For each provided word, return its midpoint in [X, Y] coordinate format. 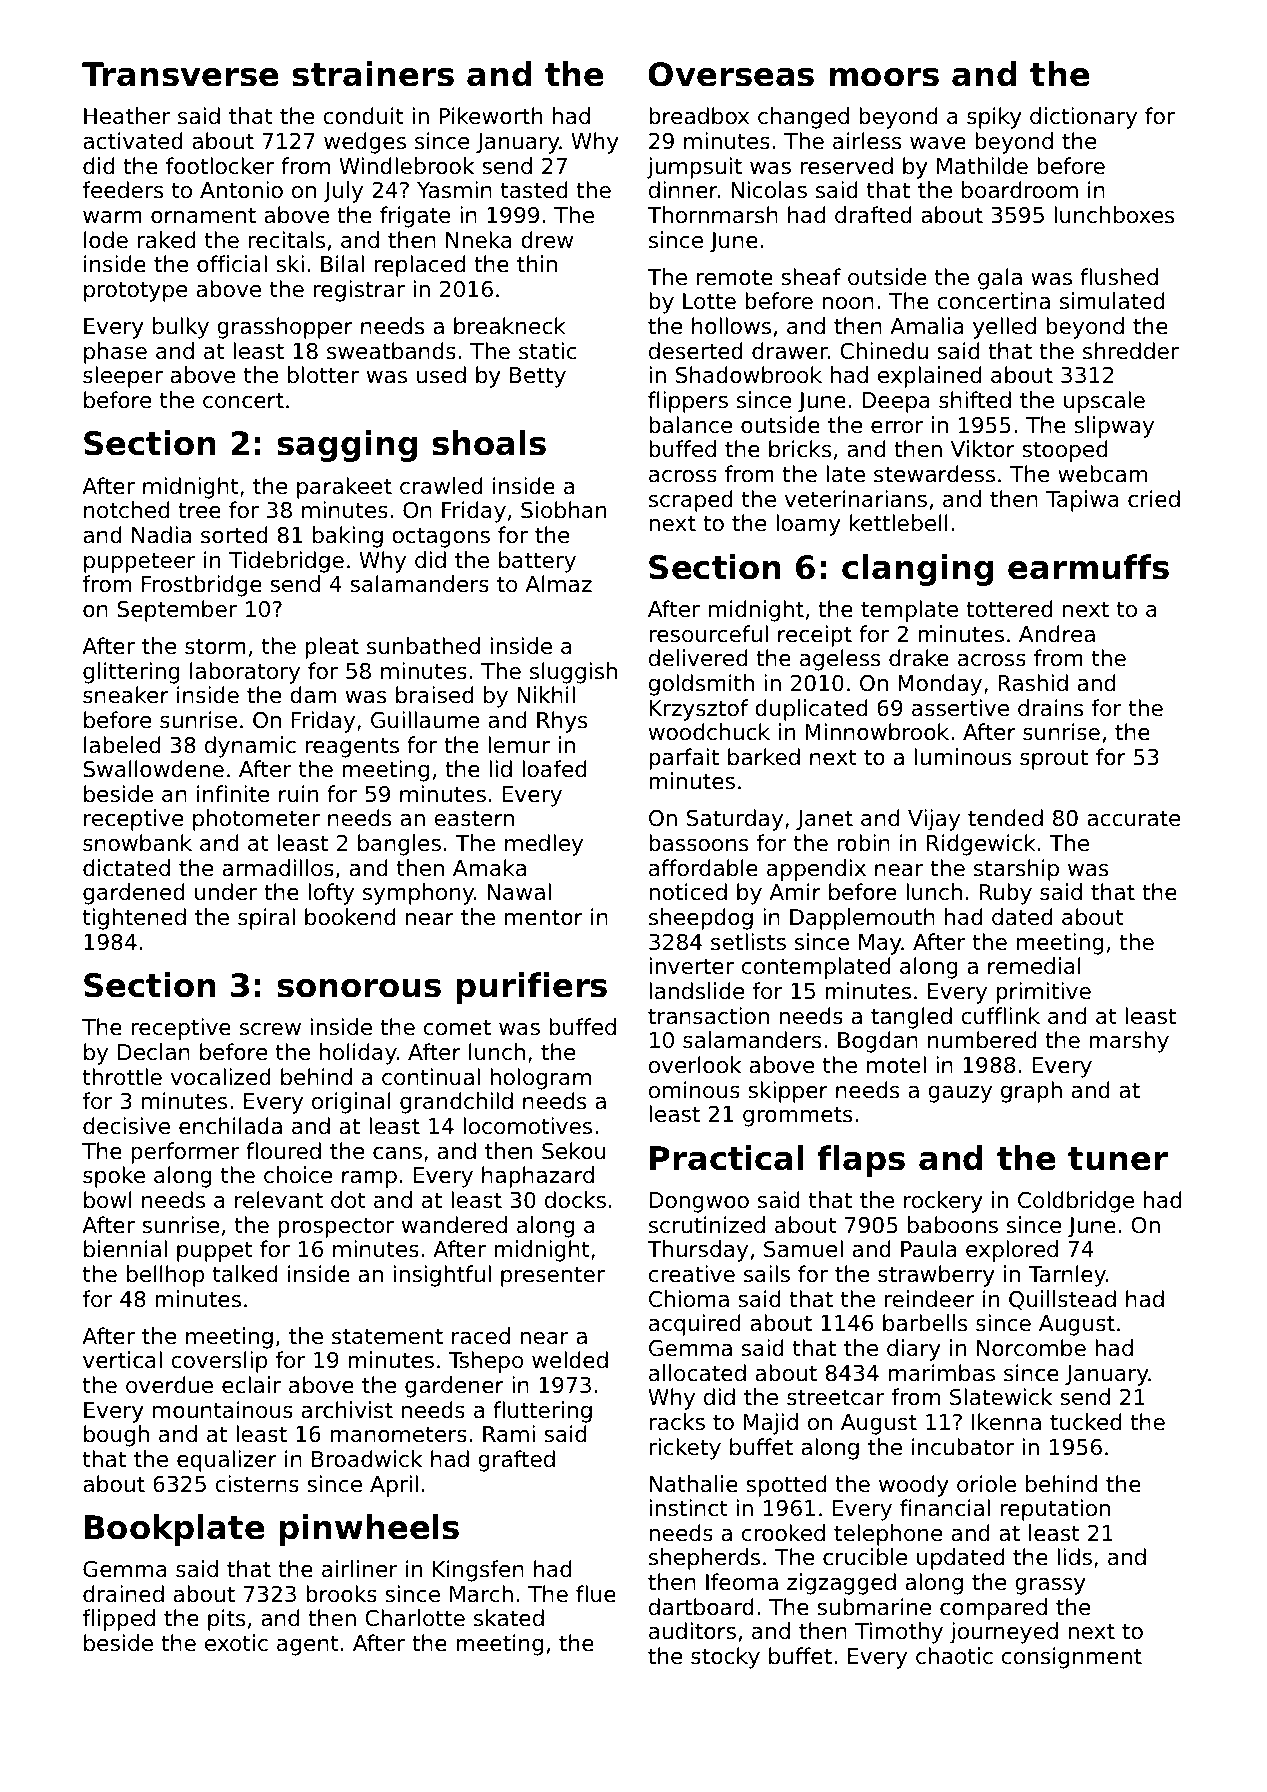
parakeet [344, 488]
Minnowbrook [877, 732]
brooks [341, 1594]
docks [575, 1200]
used [441, 375]
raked [166, 240]
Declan [154, 1052]
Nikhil [546, 694]
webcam [1102, 474]
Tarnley [1067, 1276]
